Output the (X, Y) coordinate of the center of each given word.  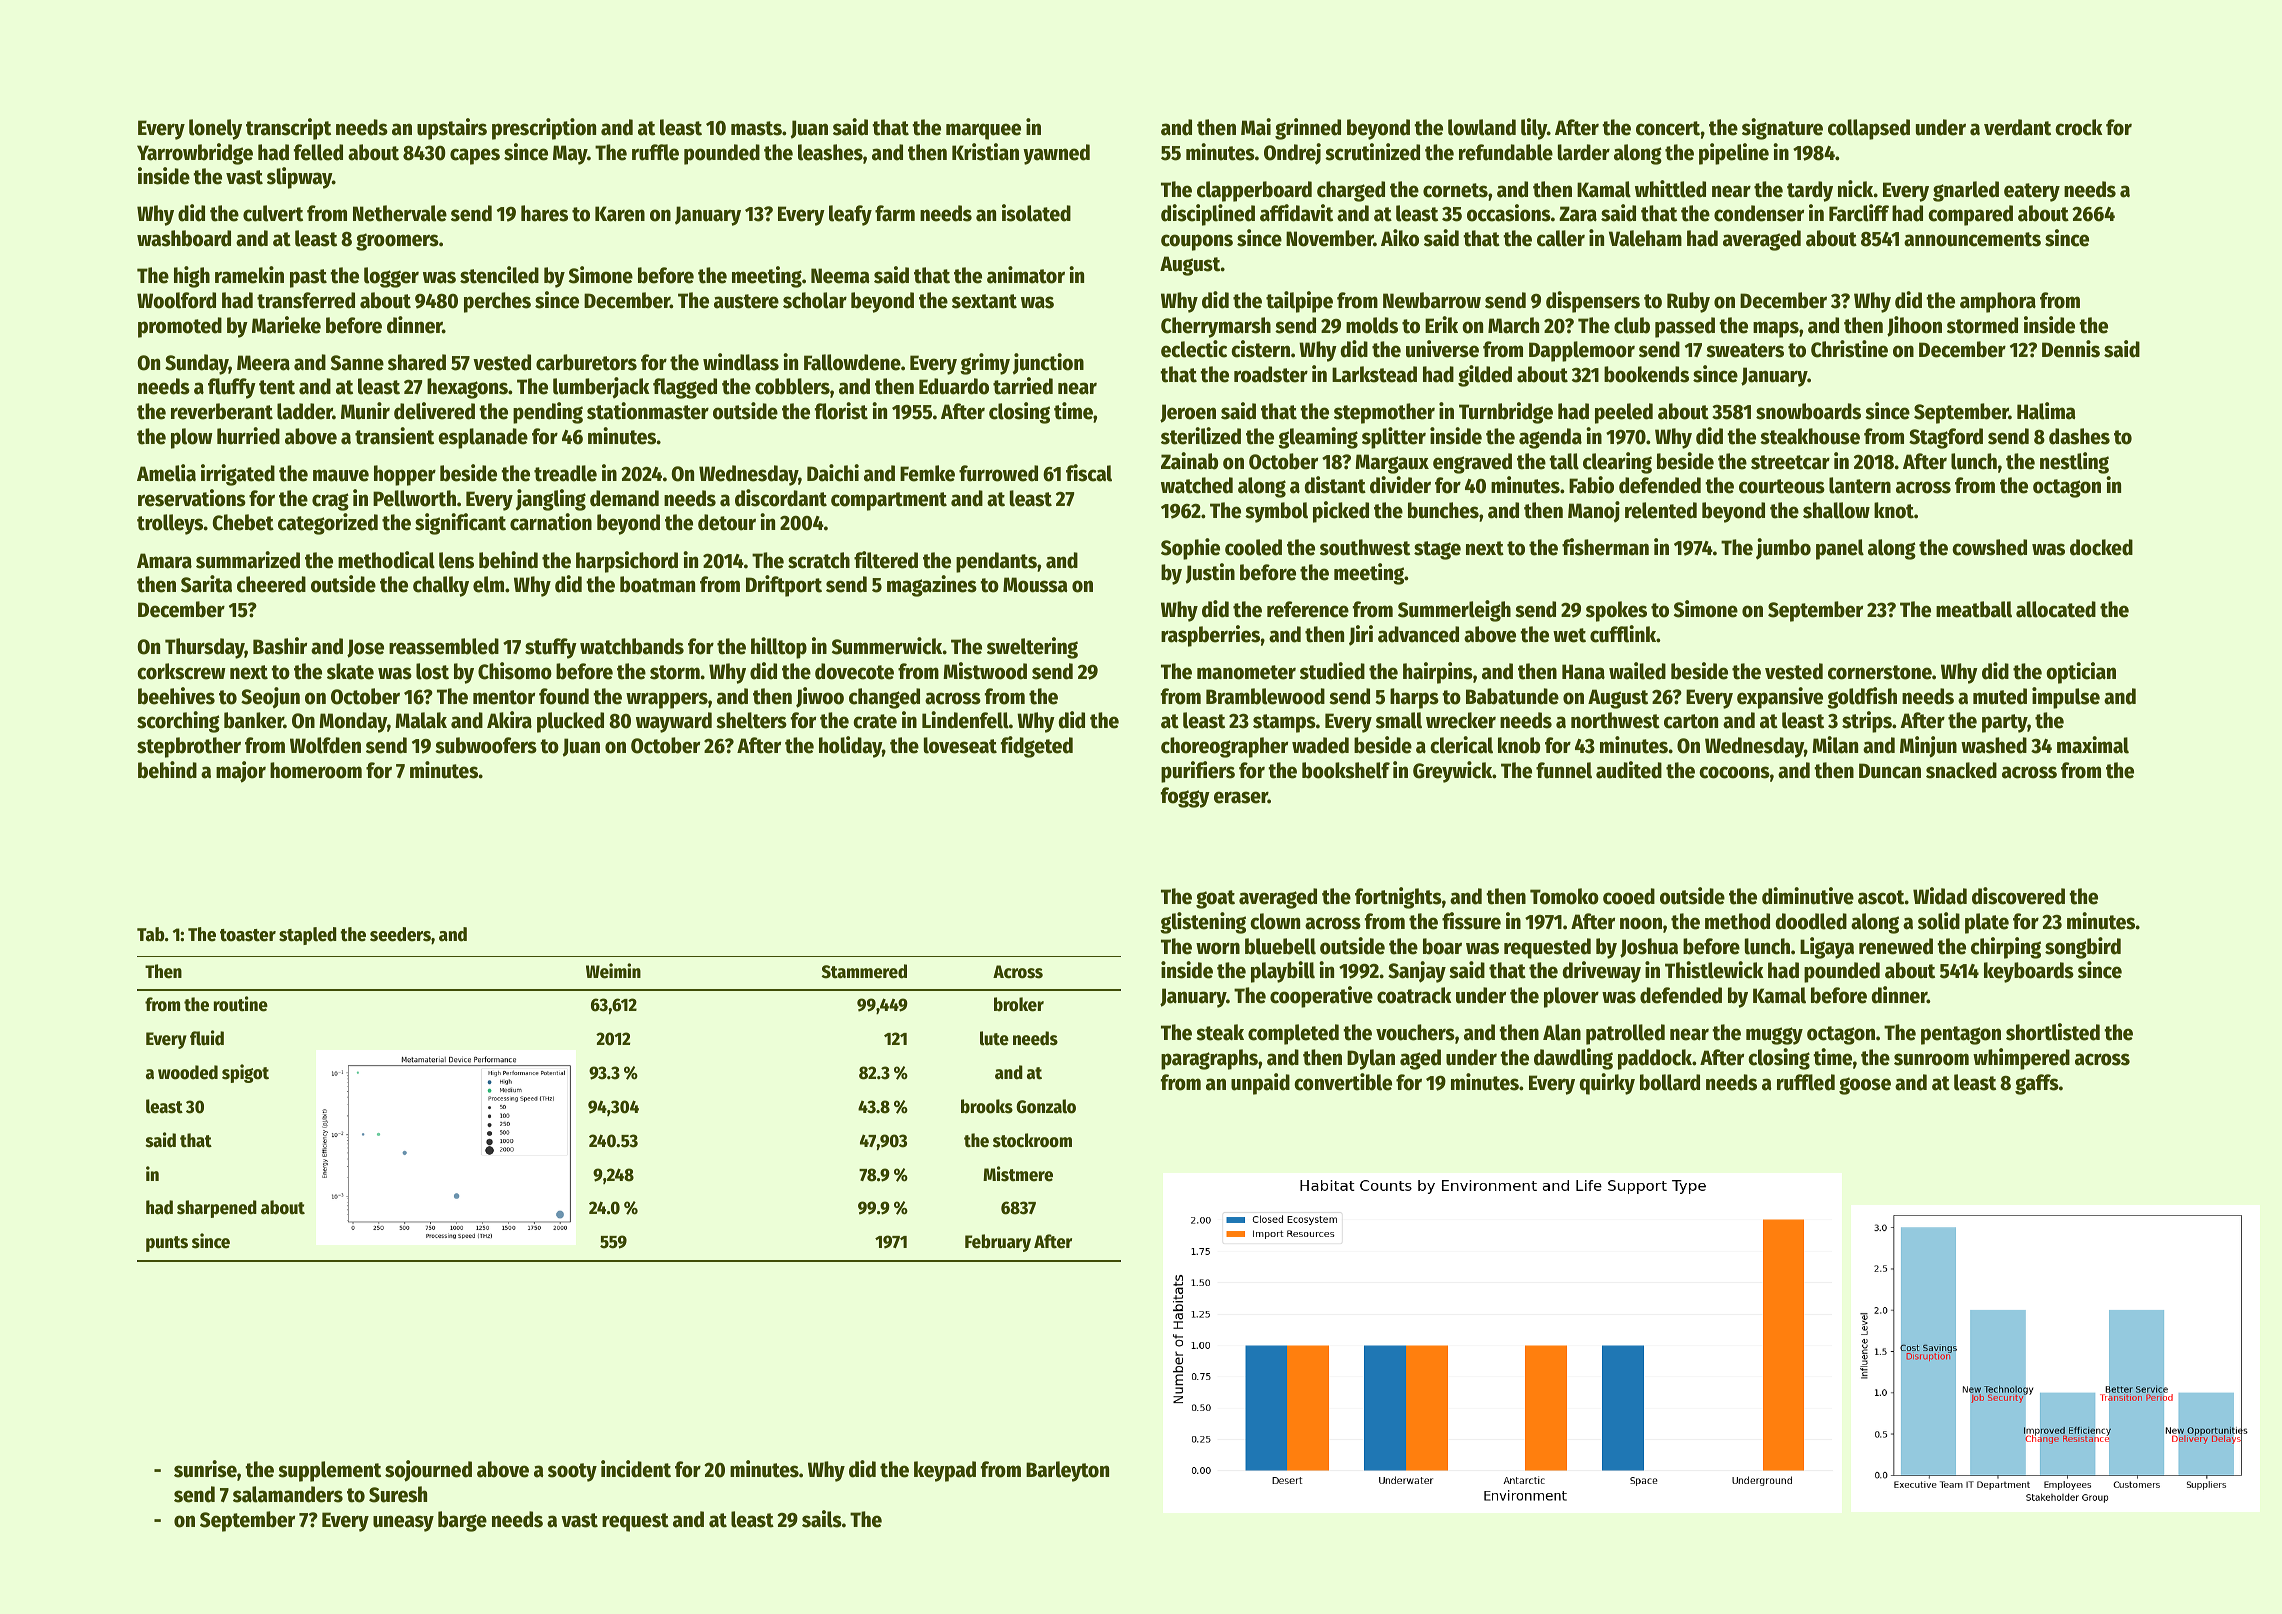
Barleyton (1067, 1471)
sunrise (205, 1469)
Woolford (176, 300)
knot (1894, 510)
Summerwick (887, 646)
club (1632, 325)
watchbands (632, 646)
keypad (945, 1471)
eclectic (1194, 349)
